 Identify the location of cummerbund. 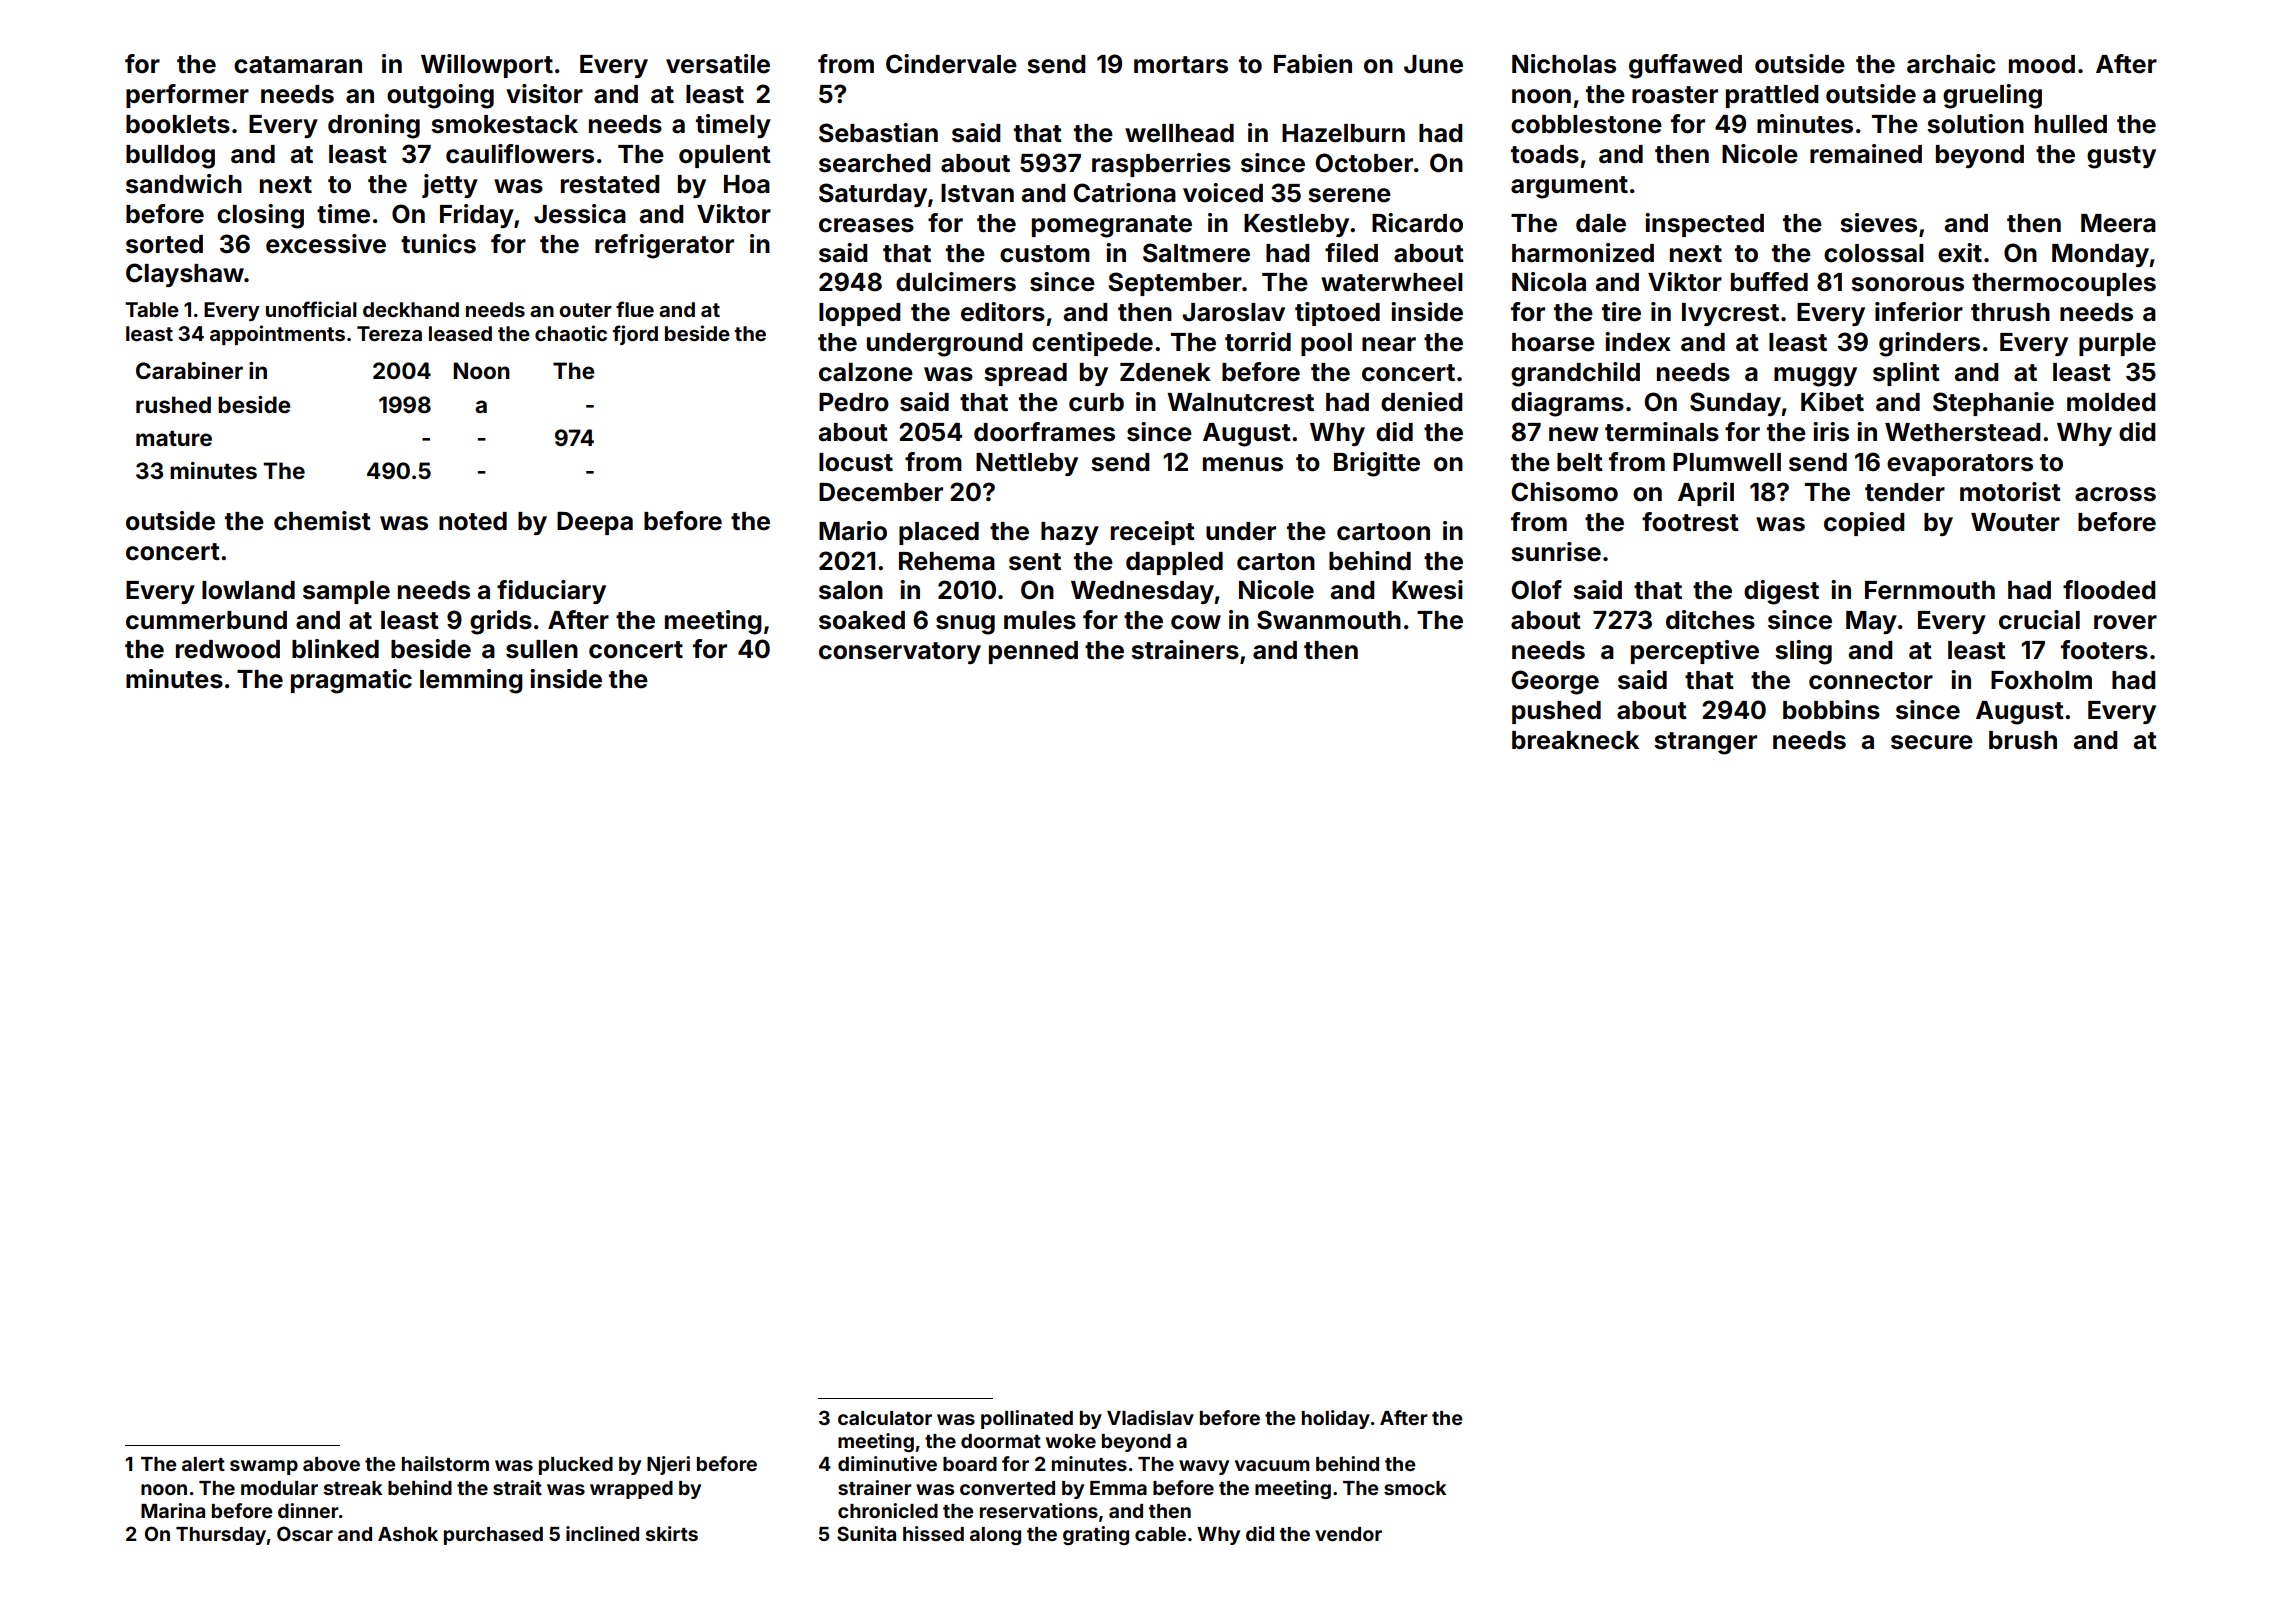
(206, 620).
